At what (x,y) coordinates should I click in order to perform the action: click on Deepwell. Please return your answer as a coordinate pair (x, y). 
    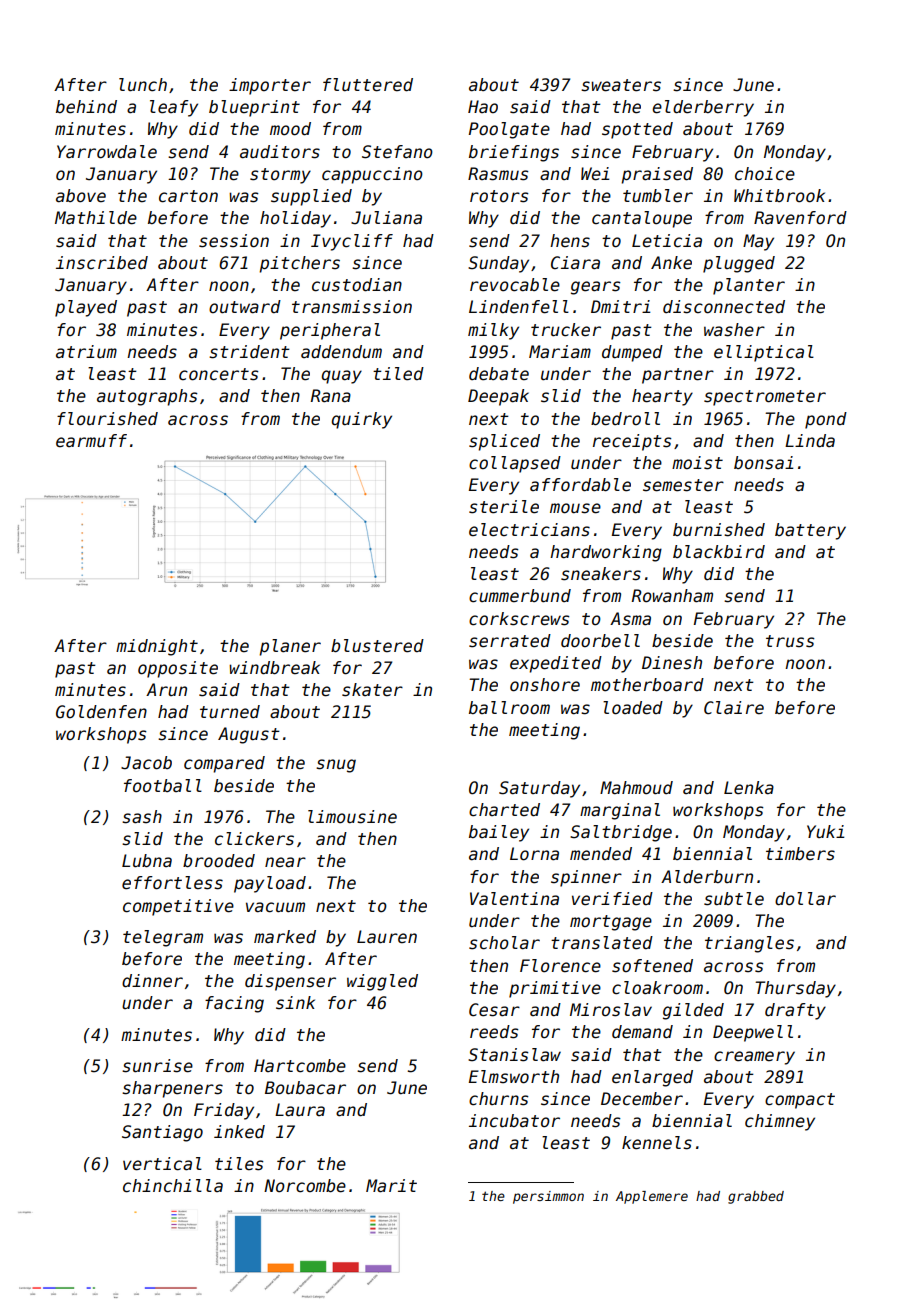
    Looking at the image, I should click on (753, 1033).
